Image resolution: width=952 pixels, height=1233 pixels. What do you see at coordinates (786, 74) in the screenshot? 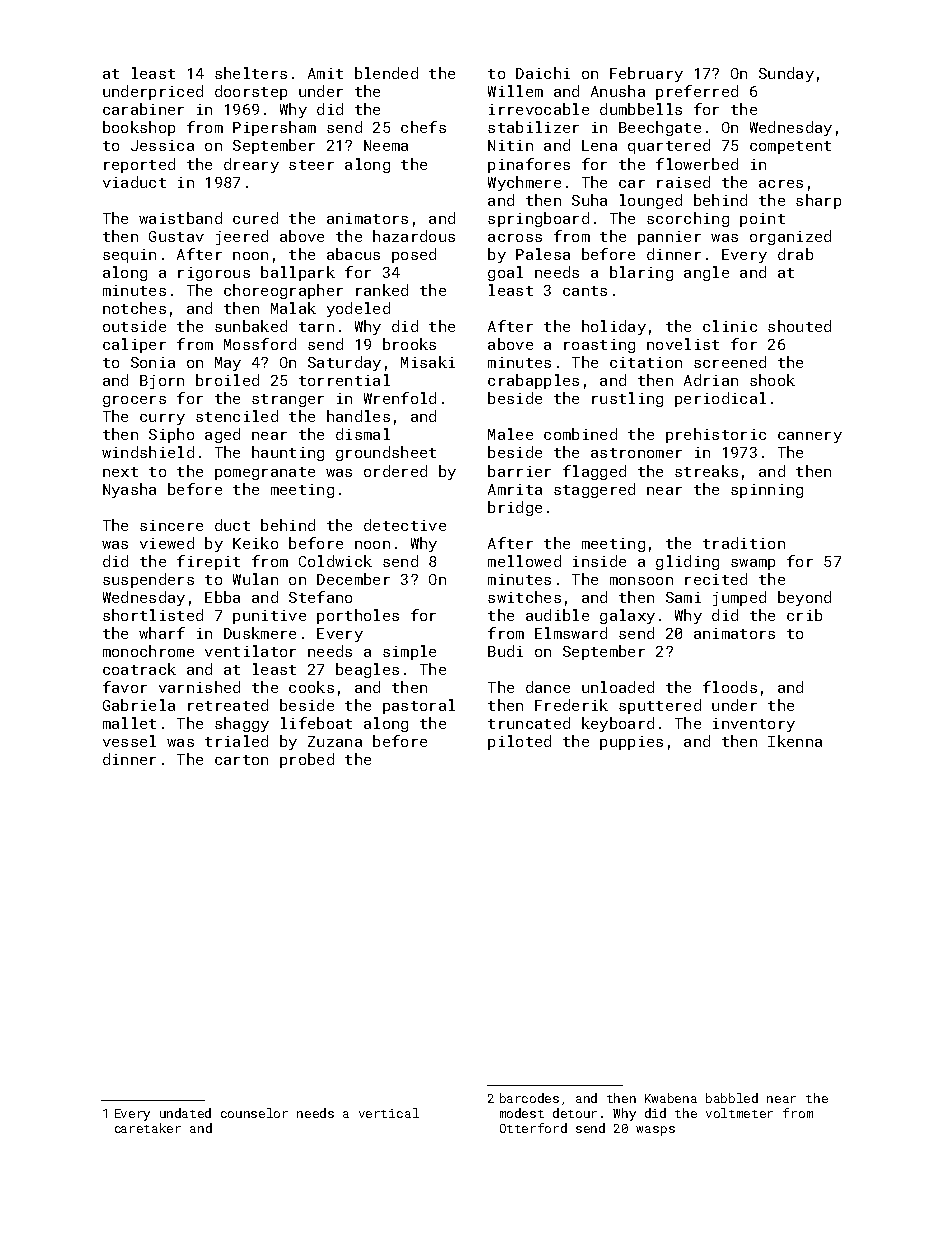
I see `Sunday` at bounding box center [786, 74].
